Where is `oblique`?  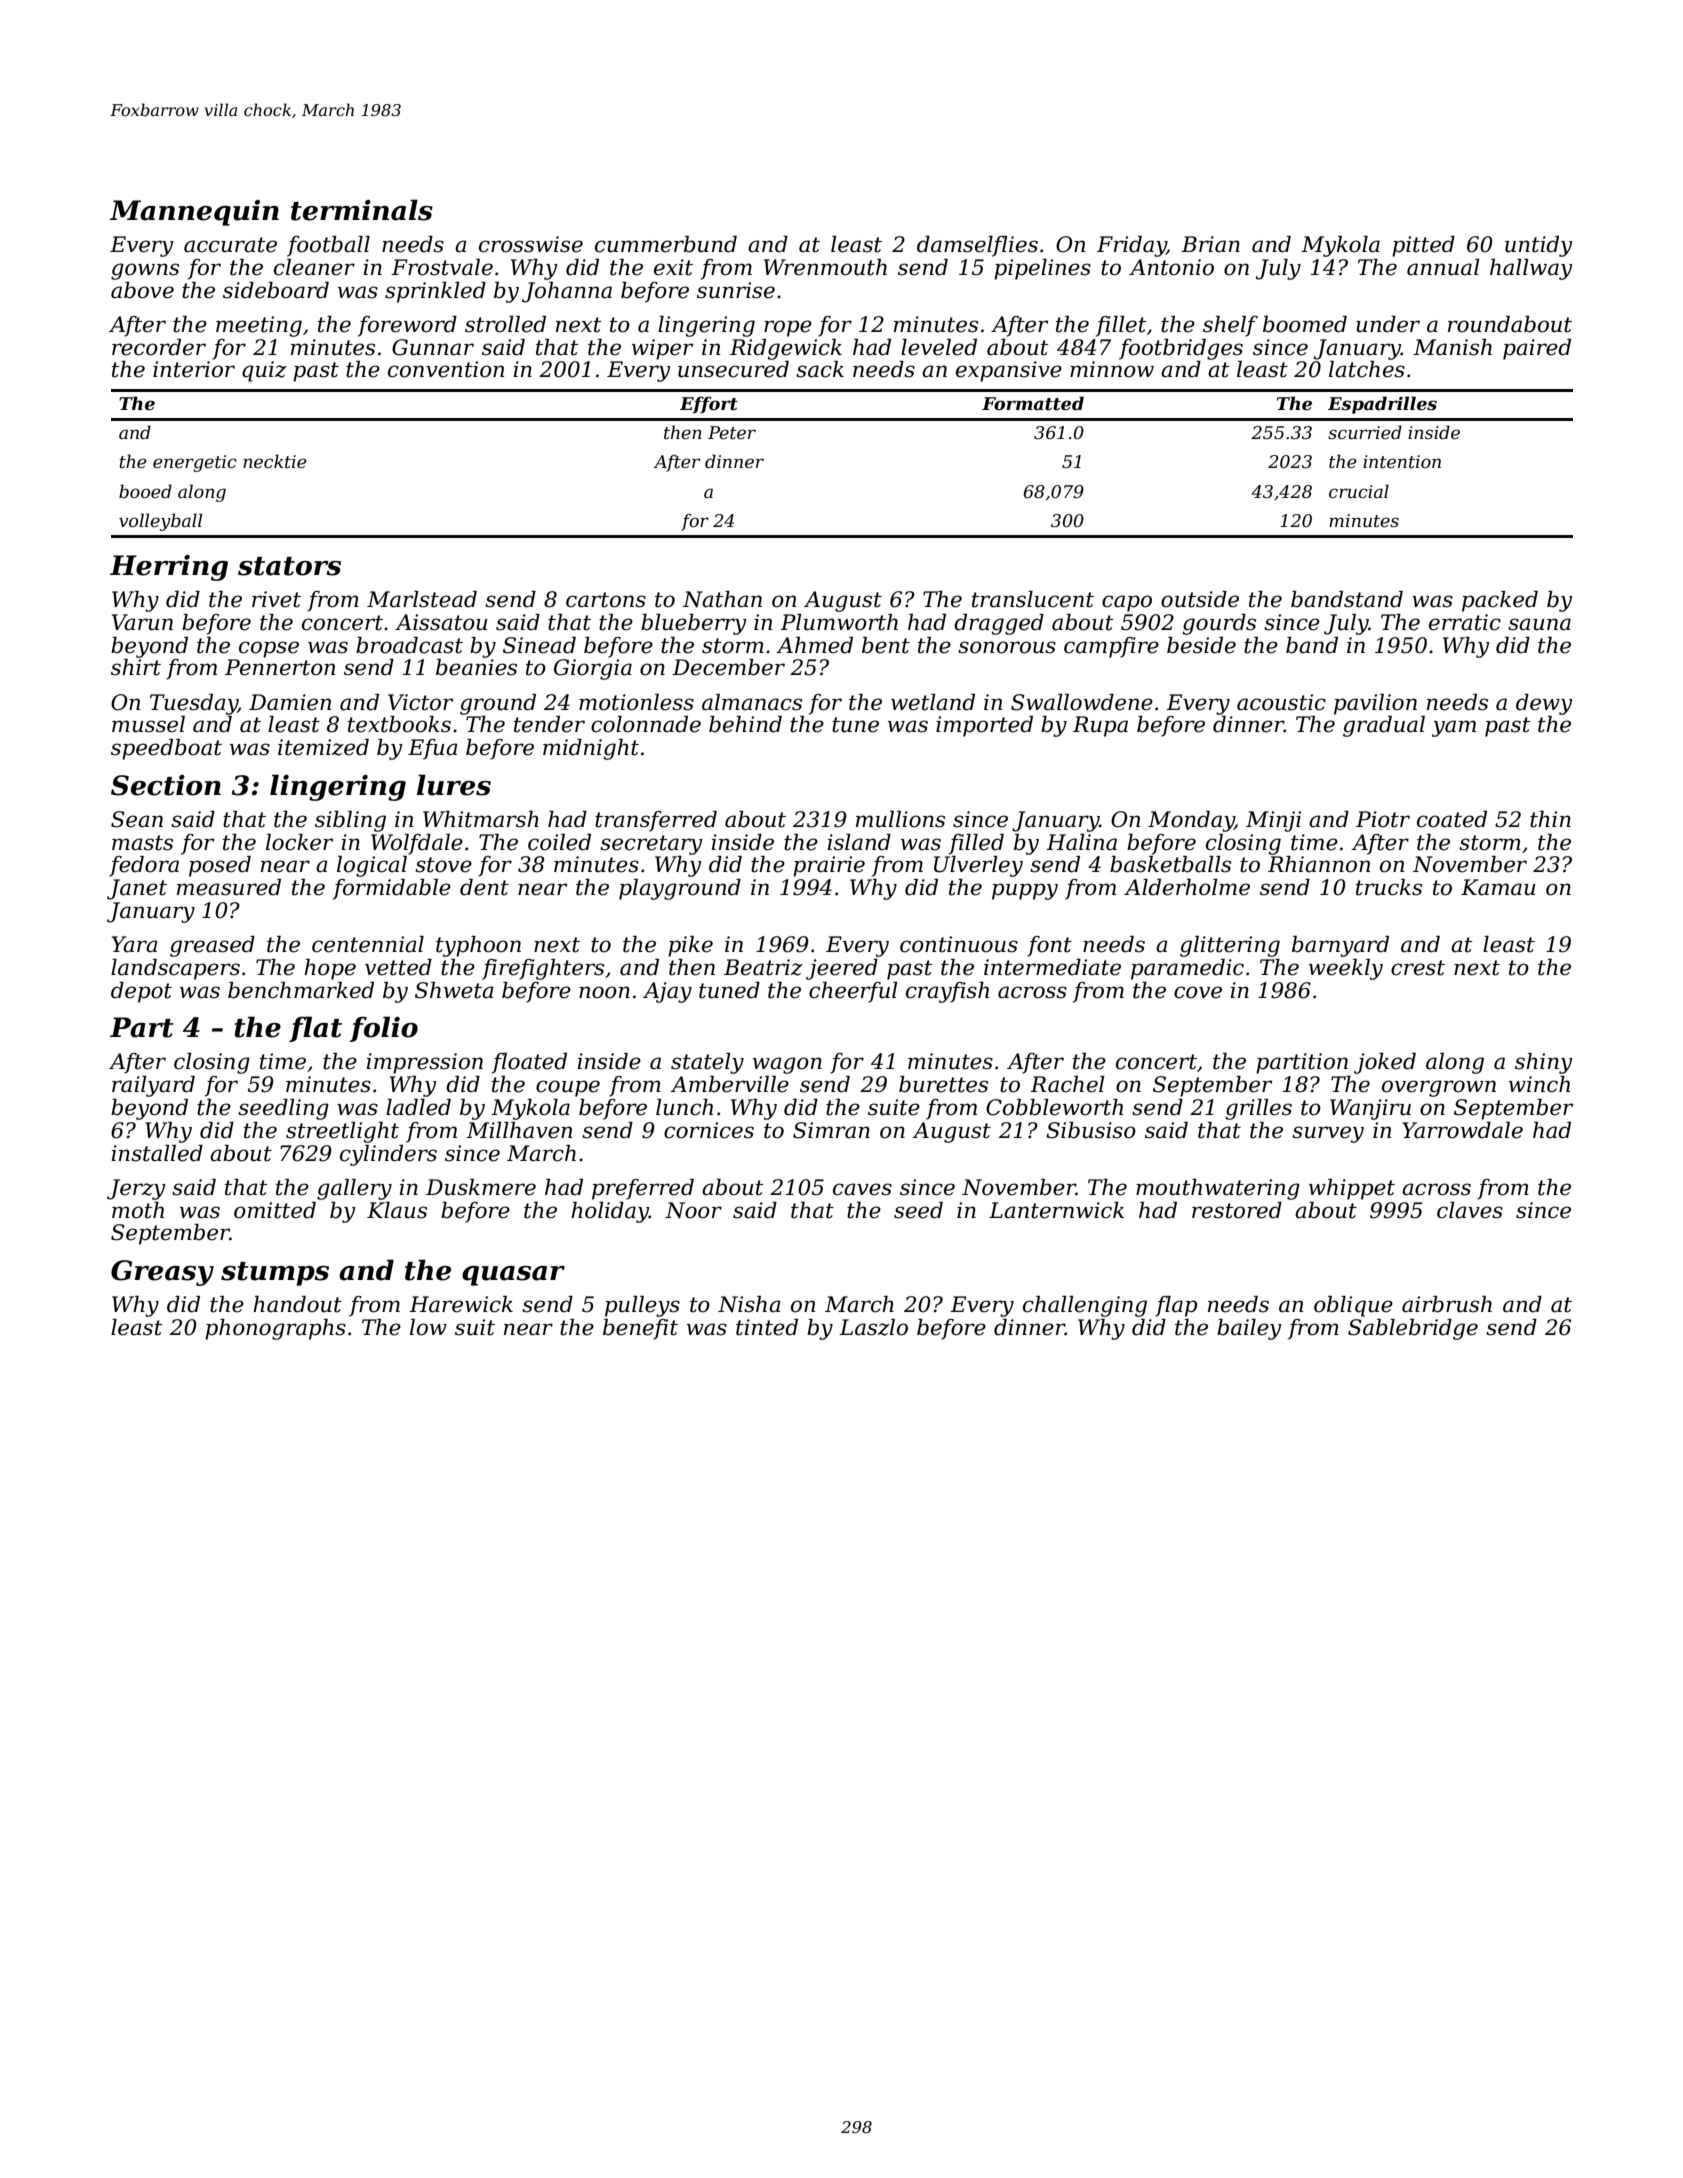
oblique is located at coordinates (1353, 1306).
